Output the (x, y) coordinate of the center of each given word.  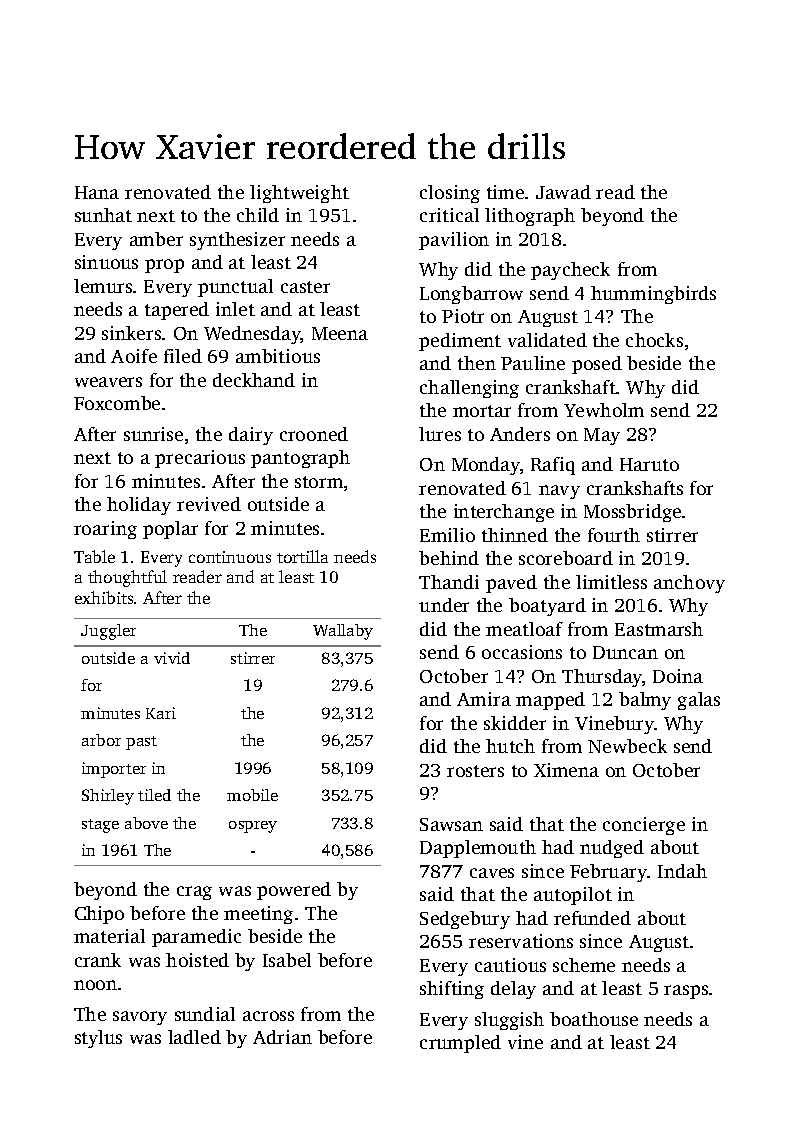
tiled (154, 795)
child (258, 215)
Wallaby (343, 632)
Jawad (563, 192)
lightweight (299, 194)
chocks (654, 340)
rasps (686, 992)
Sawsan (451, 824)
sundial (205, 1014)
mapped (550, 701)
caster (305, 287)
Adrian (282, 1037)
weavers (108, 382)
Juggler (108, 632)
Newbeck (627, 746)
